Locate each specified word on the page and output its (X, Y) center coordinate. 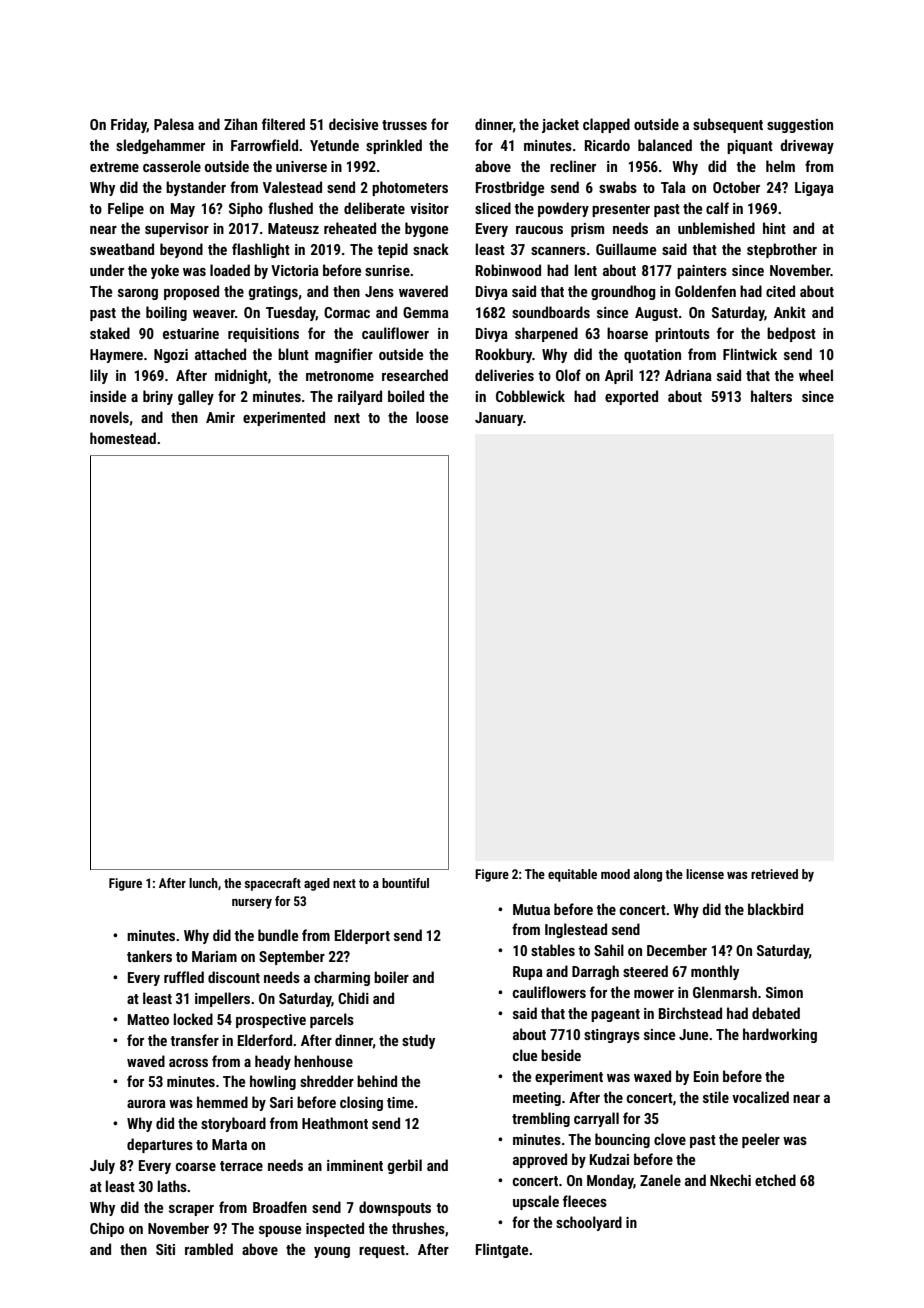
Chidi (353, 998)
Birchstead (690, 1013)
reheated (350, 228)
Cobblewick (530, 396)
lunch (203, 883)
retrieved (774, 874)
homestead (123, 438)
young (332, 1252)
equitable (572, 875)
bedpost (791, 334)
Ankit (790, 312)
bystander (196, 188)
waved (146, 1061)
